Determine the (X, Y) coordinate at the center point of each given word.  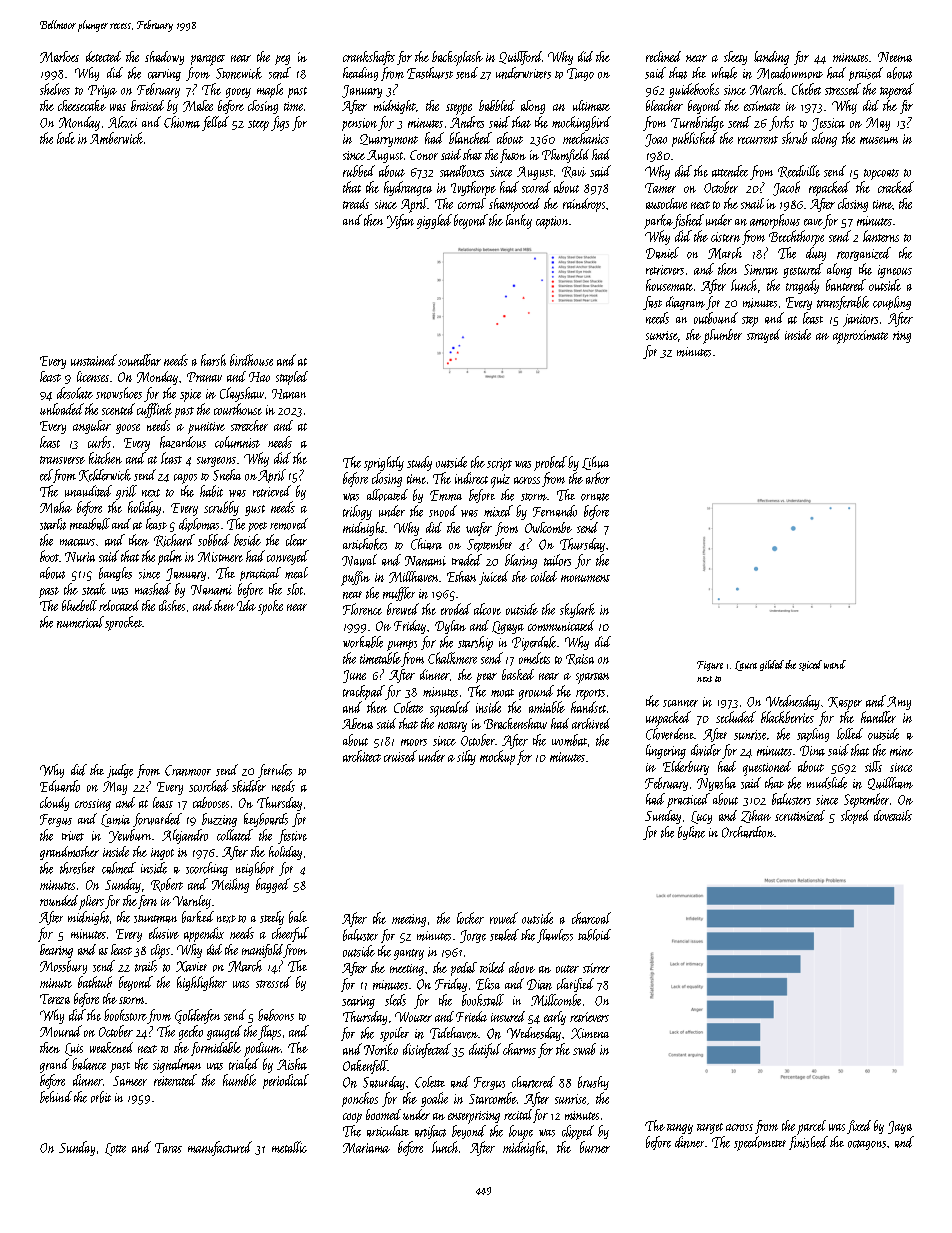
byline (691, 833)
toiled (492, 967)
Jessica (828, 124)
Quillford (520, 58)
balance (89, 1064)
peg (282, 60)
